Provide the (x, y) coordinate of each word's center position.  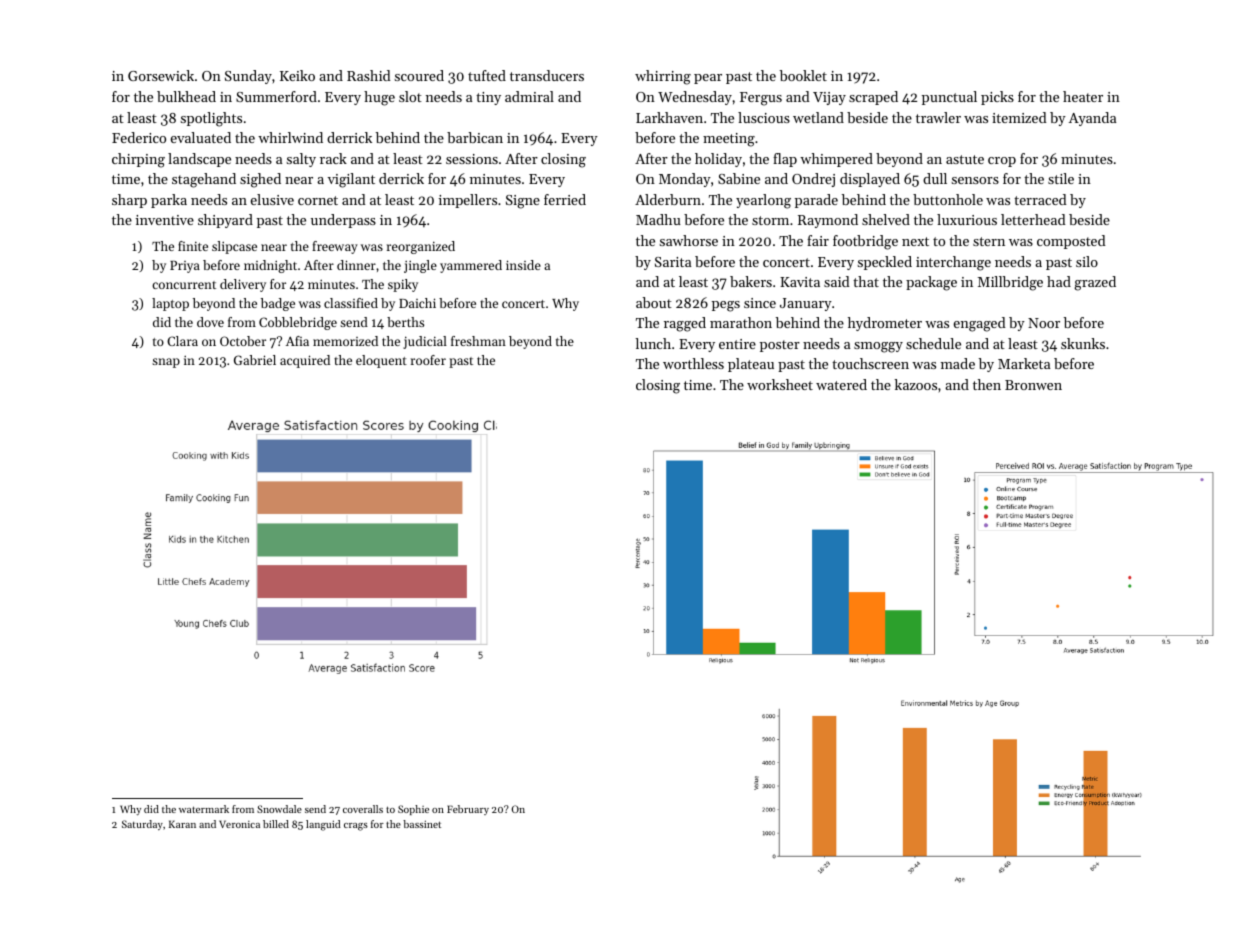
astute (965, 159)
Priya (185, 267)
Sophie (413, 810)
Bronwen (1033, 385)
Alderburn (668, 199)
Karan (182, 824)
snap (166, 363)
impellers (468, 201)
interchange (953, 263)
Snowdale (279, 809)
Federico (139, 137)
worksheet (780, 384)
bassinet (422, 824)
